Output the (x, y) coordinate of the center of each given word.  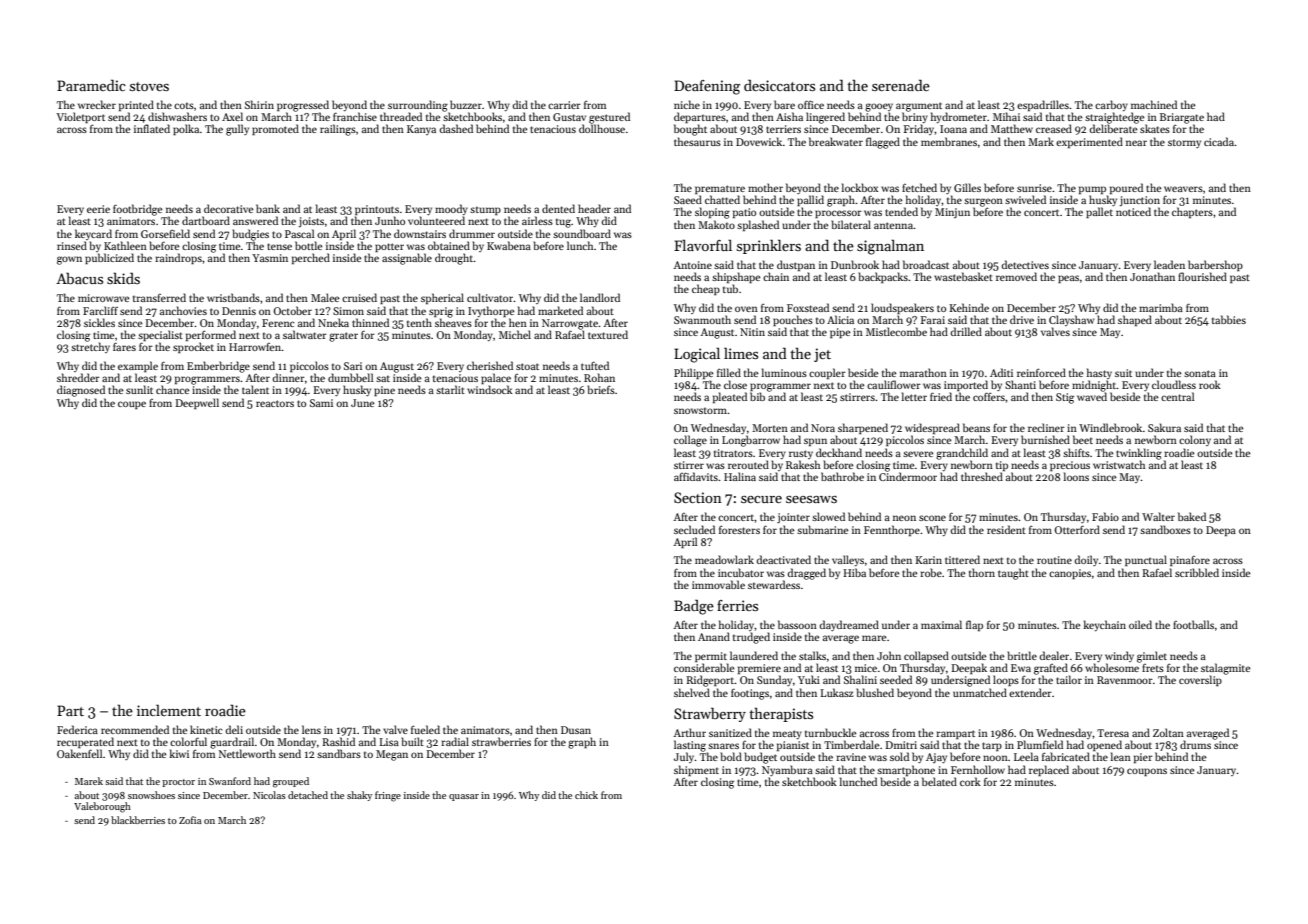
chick (586, 795)
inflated (152, 128)
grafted (1051, 669)
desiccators (779, 85)
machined (1154, 104)
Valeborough (102, 807)
